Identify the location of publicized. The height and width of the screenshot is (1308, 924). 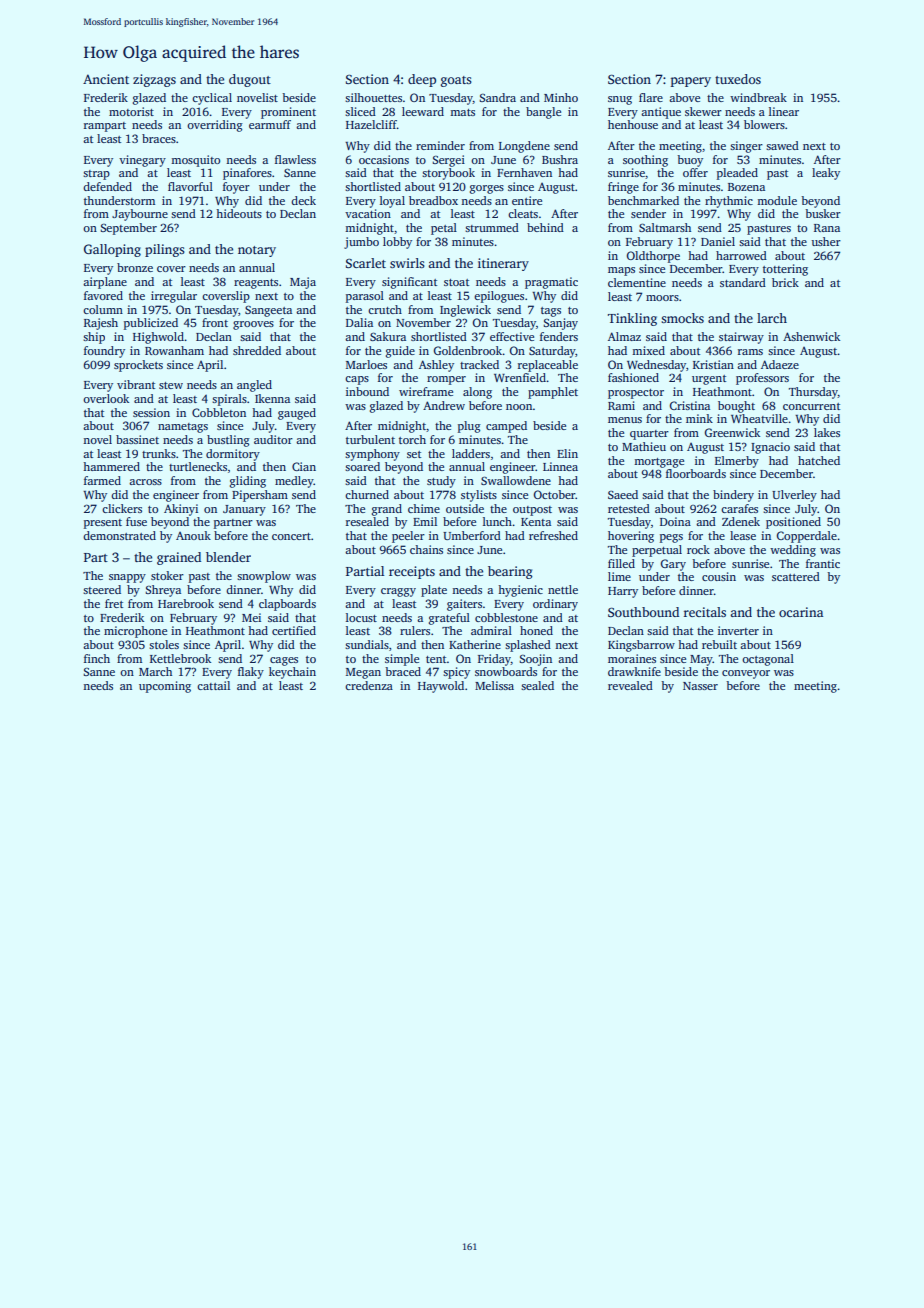
(151, 324).
